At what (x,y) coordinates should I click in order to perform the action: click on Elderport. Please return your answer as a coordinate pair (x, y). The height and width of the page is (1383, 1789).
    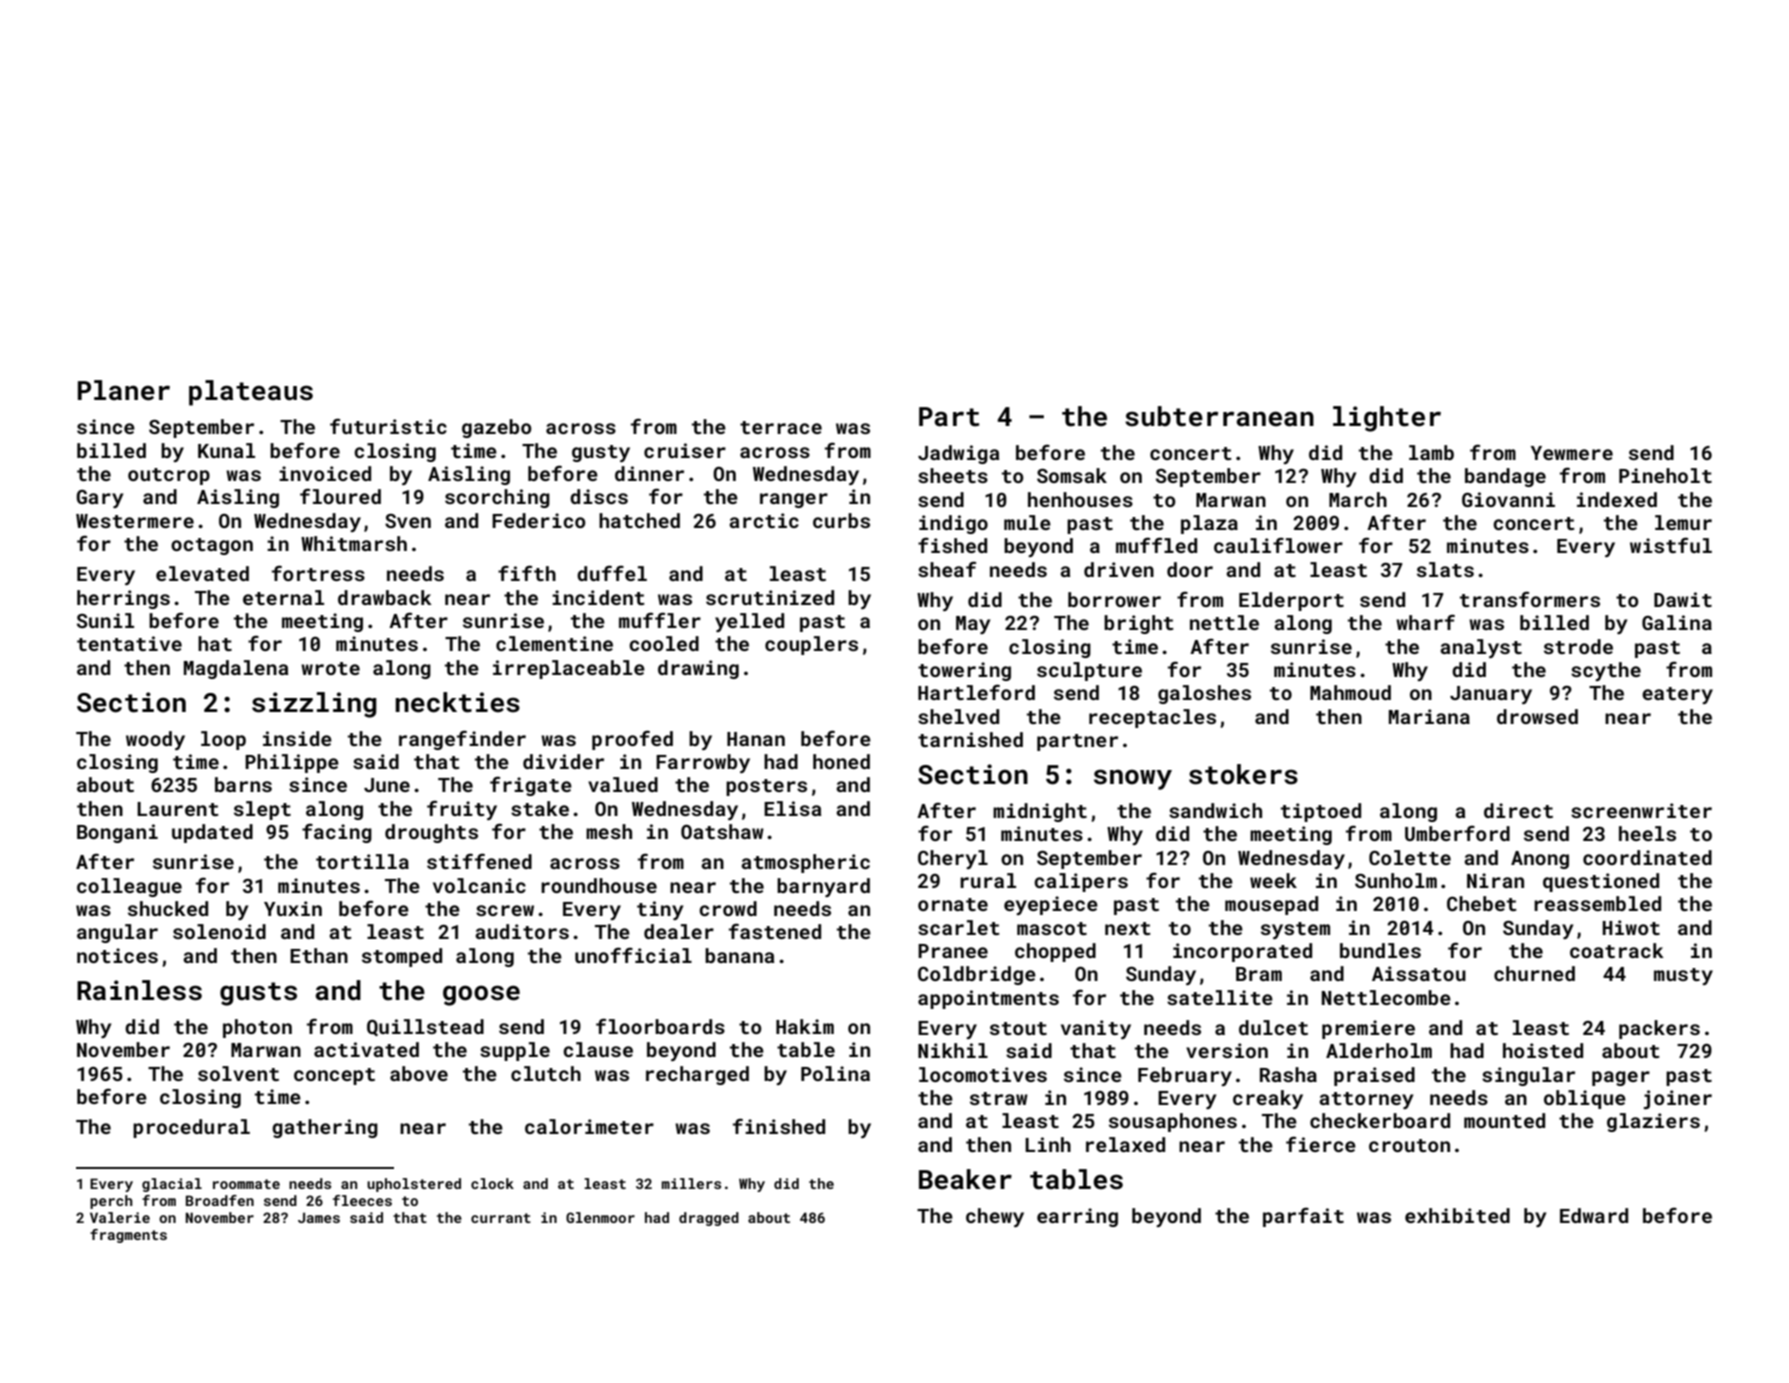
    Looking at the image, I should click on (1291, 601).
